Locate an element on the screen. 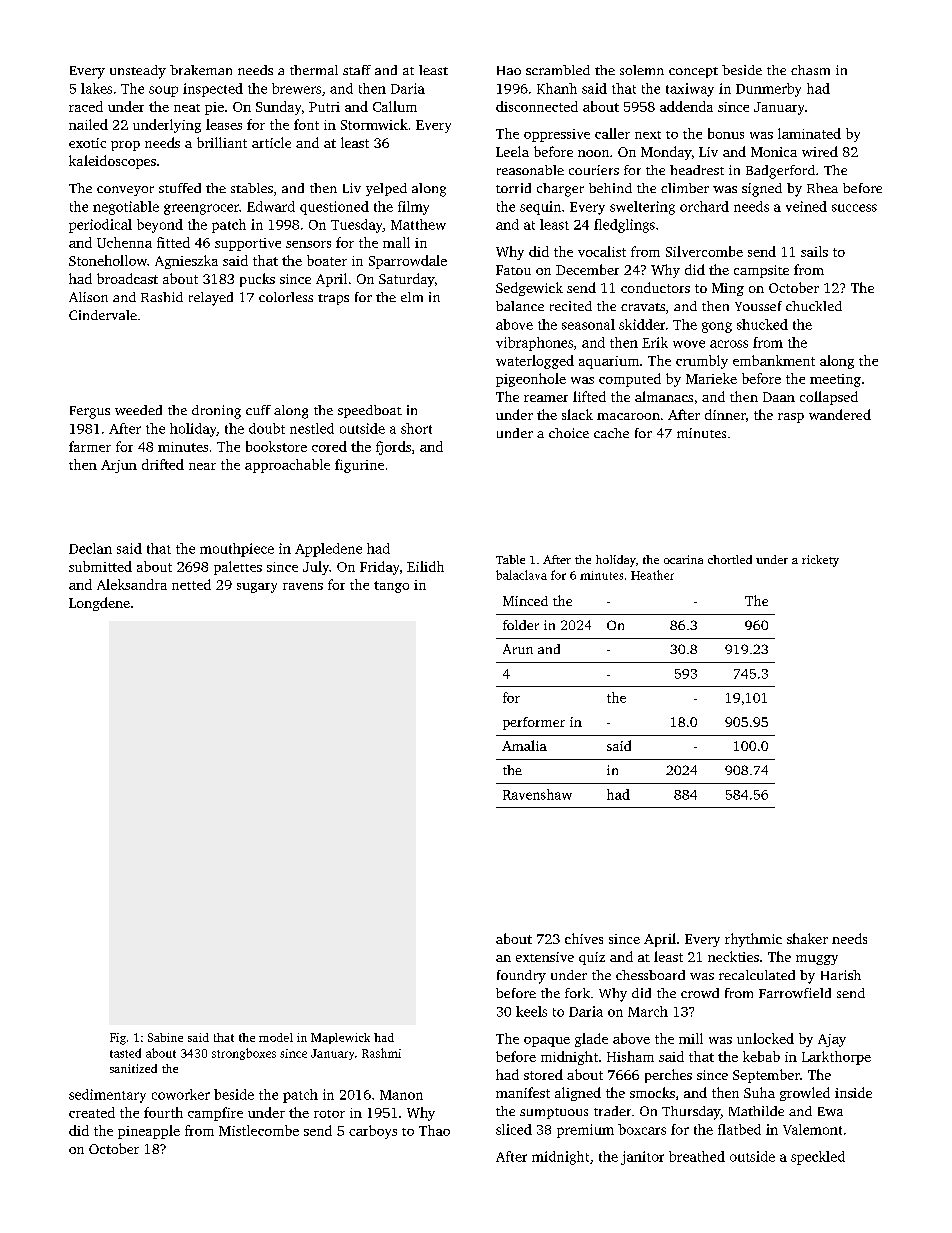 The height and width of the screenshot is (1233, 952). success is located at coordinates (854, 208).
